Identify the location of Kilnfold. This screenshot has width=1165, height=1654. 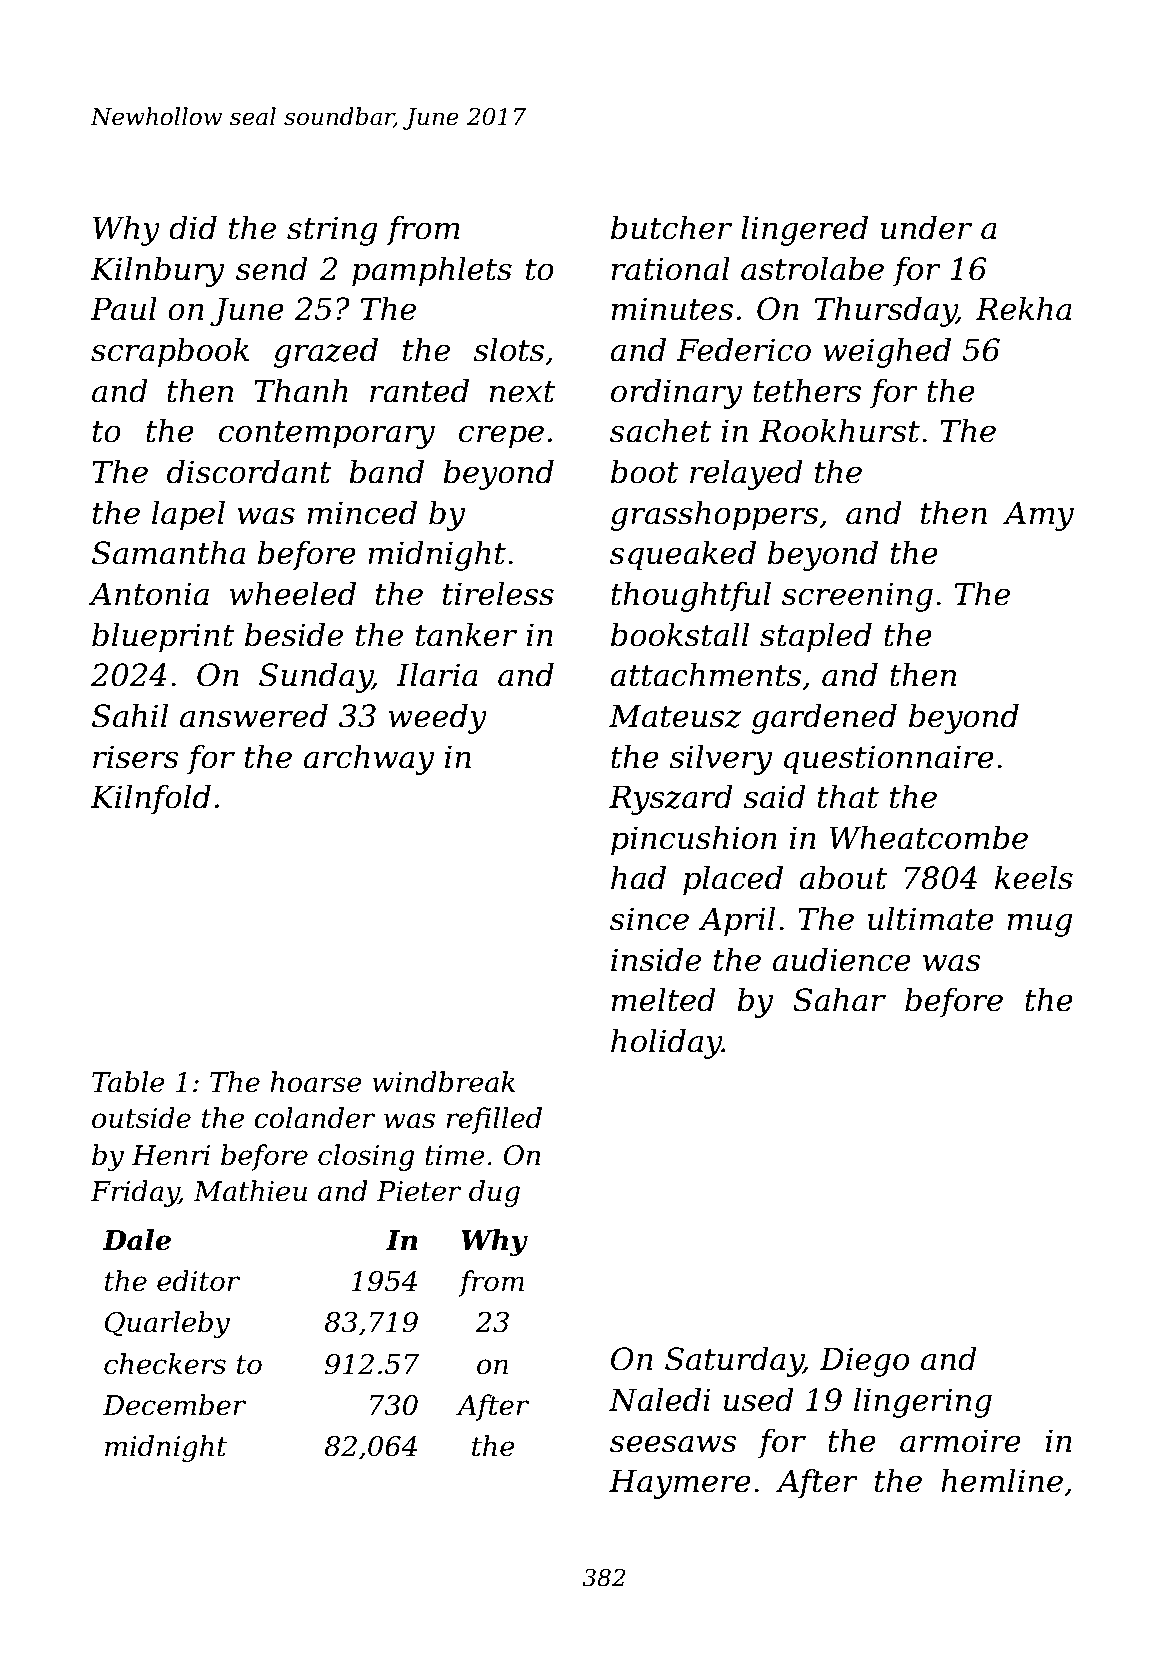
(150, 799).
